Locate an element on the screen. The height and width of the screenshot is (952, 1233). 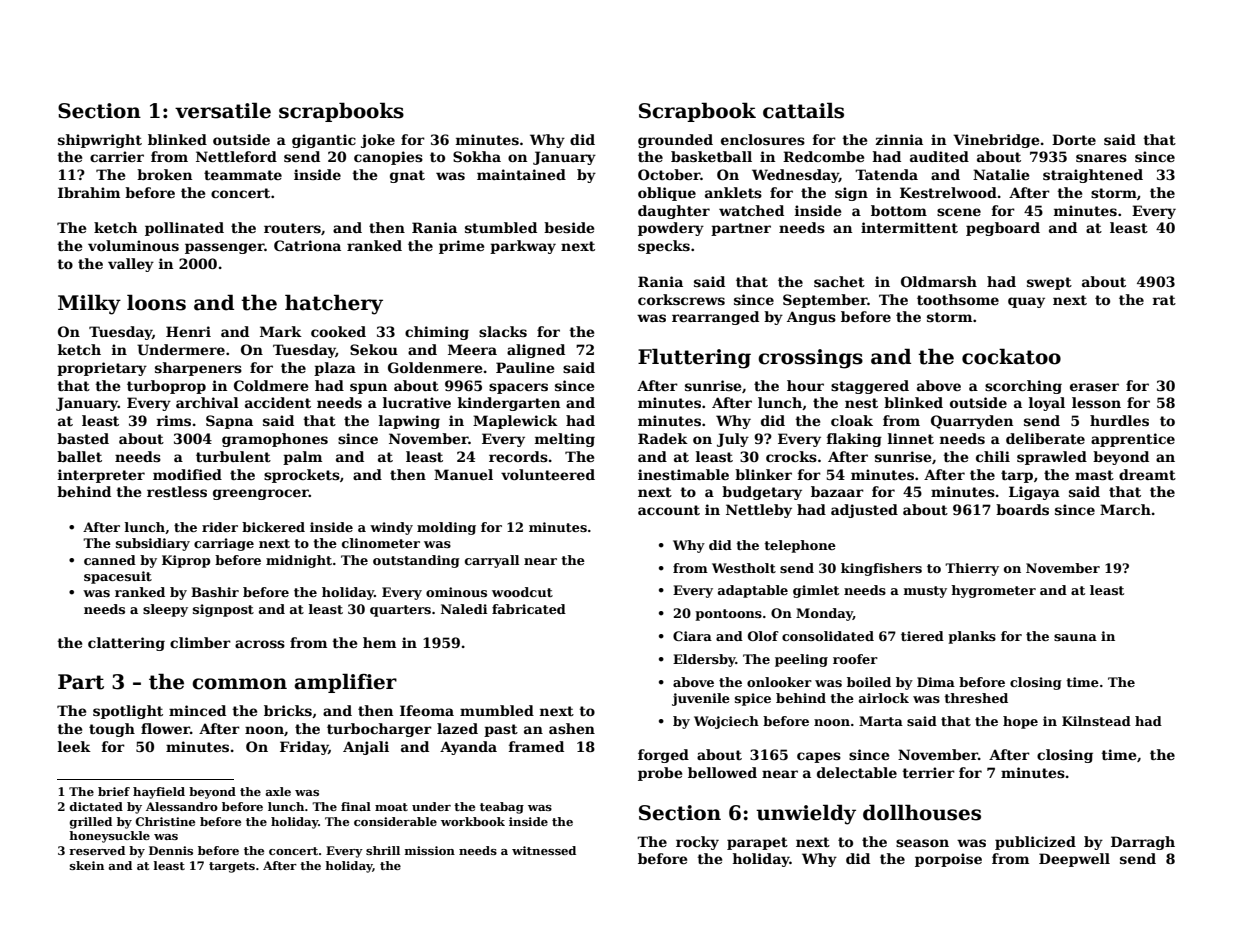
account is located at coordinates (669, 510).
